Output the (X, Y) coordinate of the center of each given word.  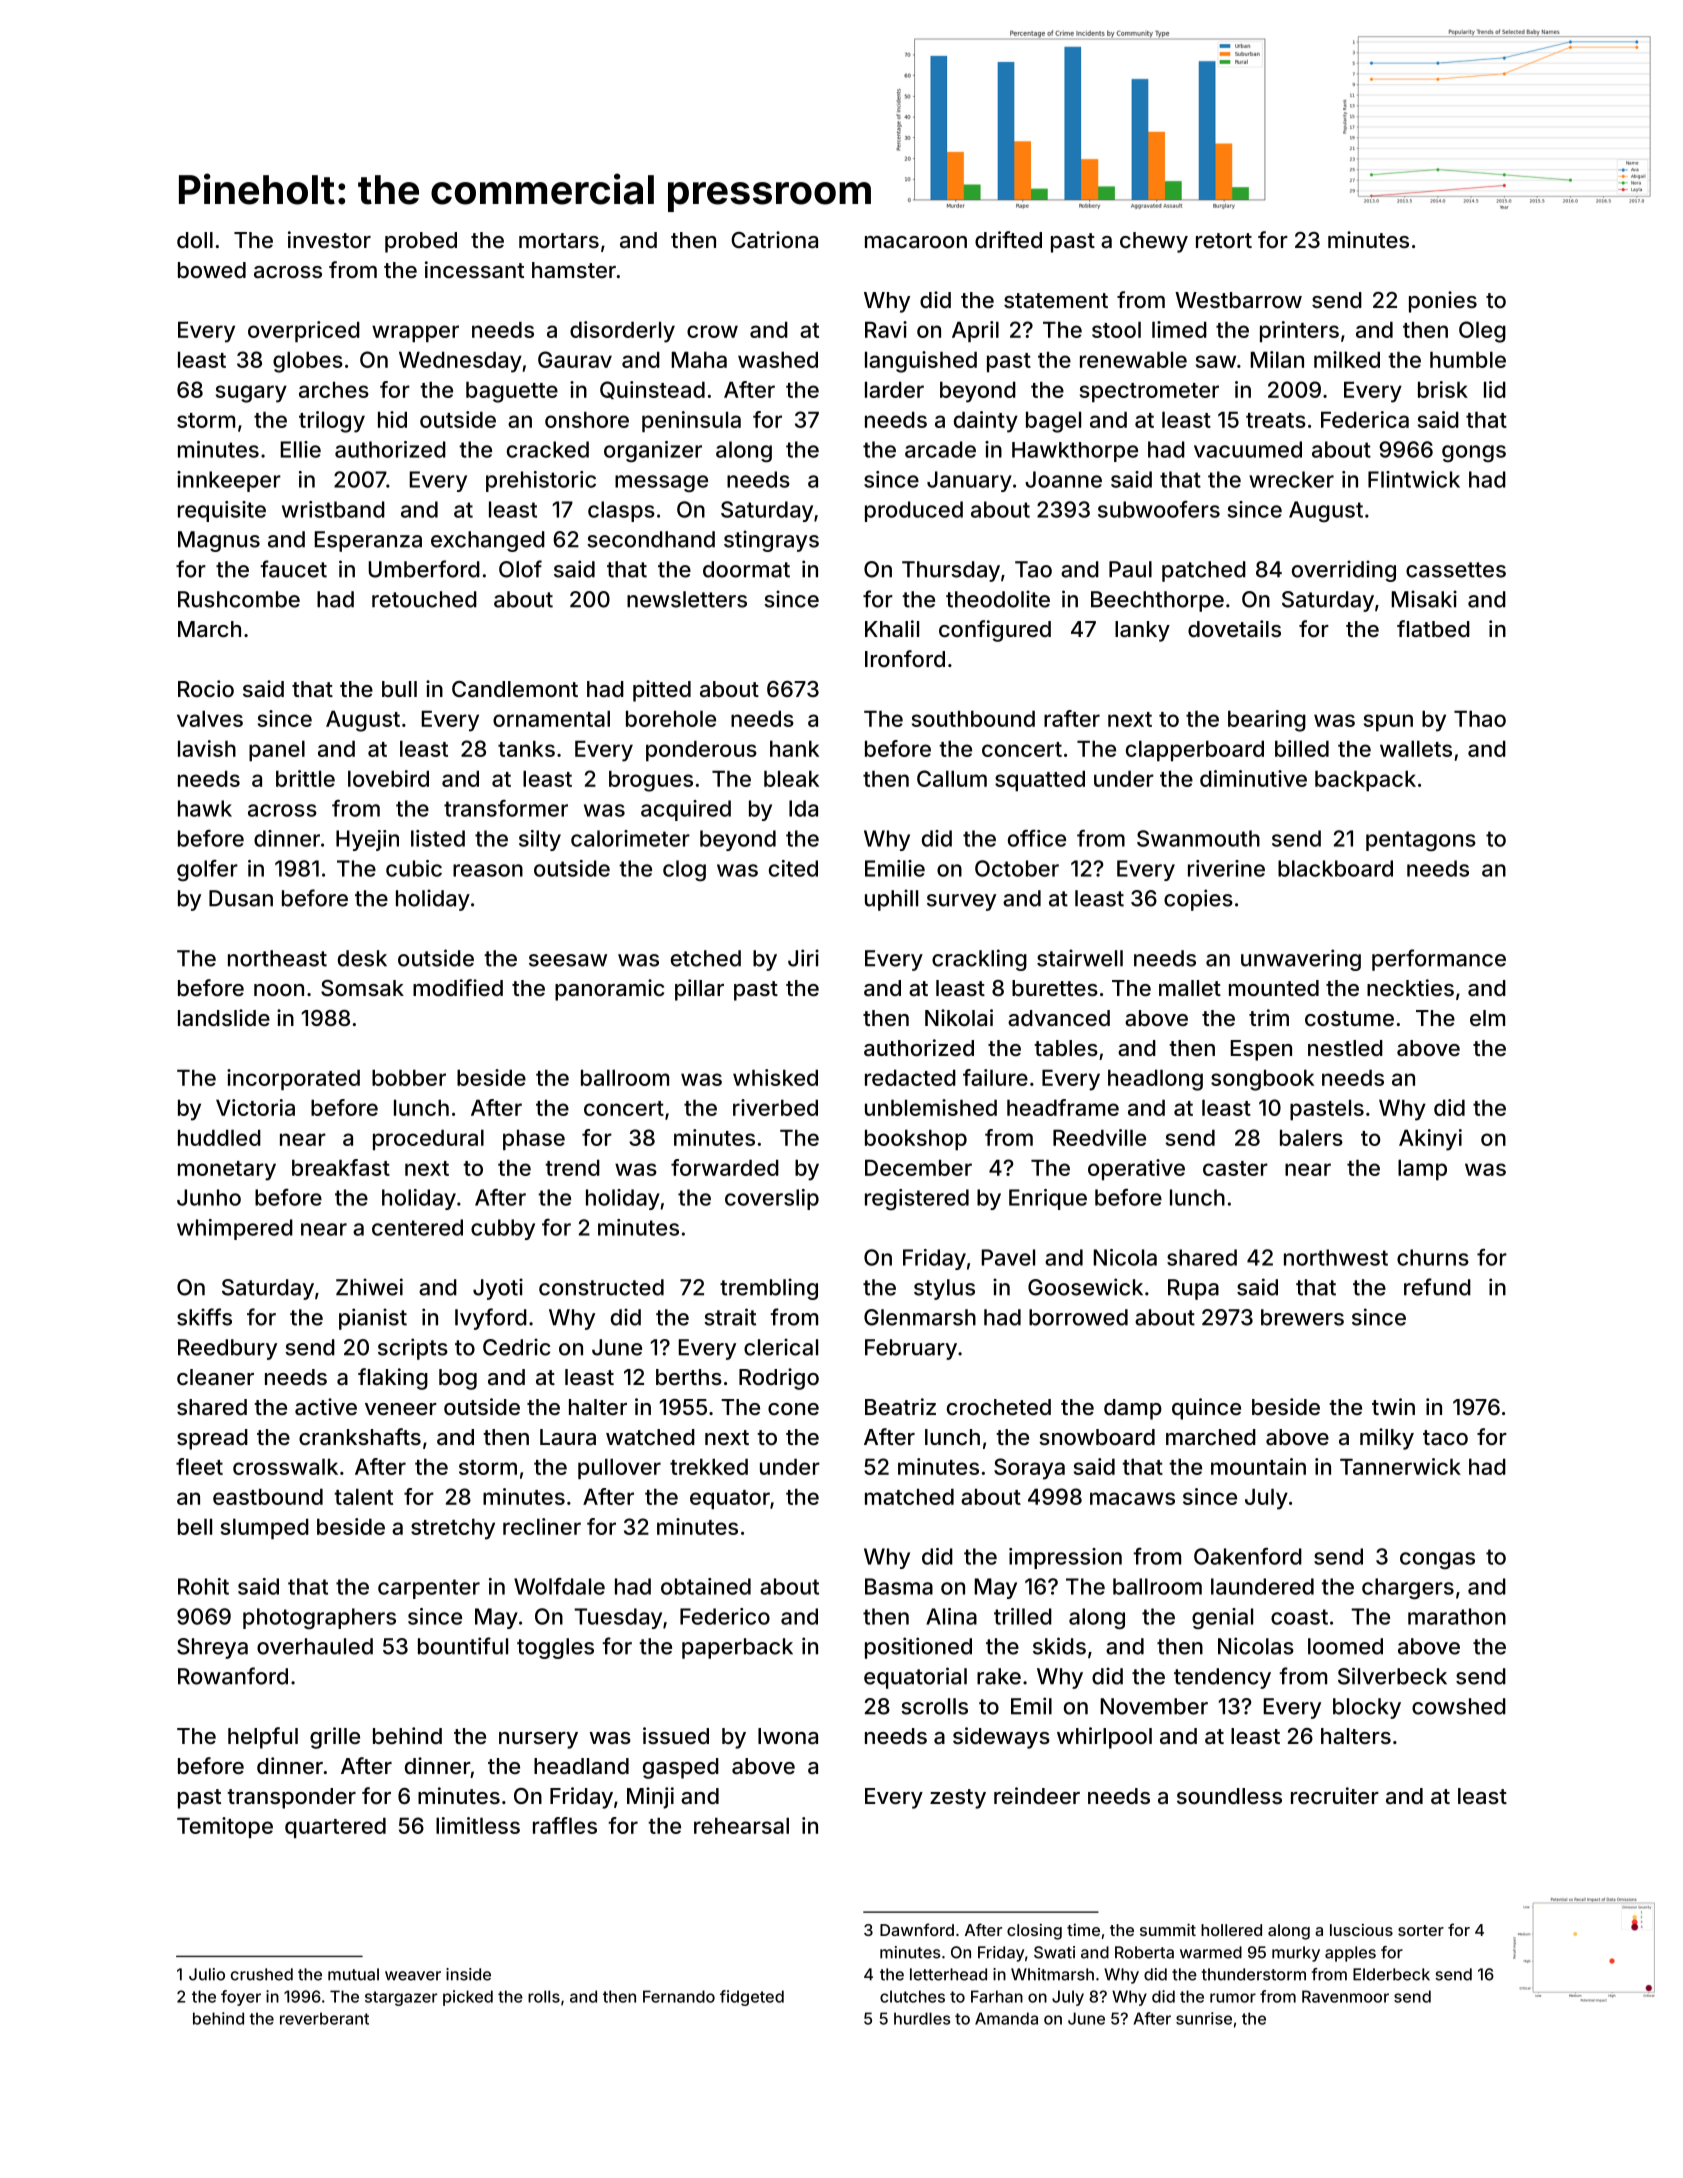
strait (730, 1317)
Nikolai (959, 1018)
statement (1056, 301)
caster (1235, 1168)
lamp (1422, 1169)
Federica (1365, 419)
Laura (568, 1437)
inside (468, 1974)
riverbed (775, 1107)
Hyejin (367, 840)
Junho (209, 1197)
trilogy (332, 422)
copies (1198, 900)
